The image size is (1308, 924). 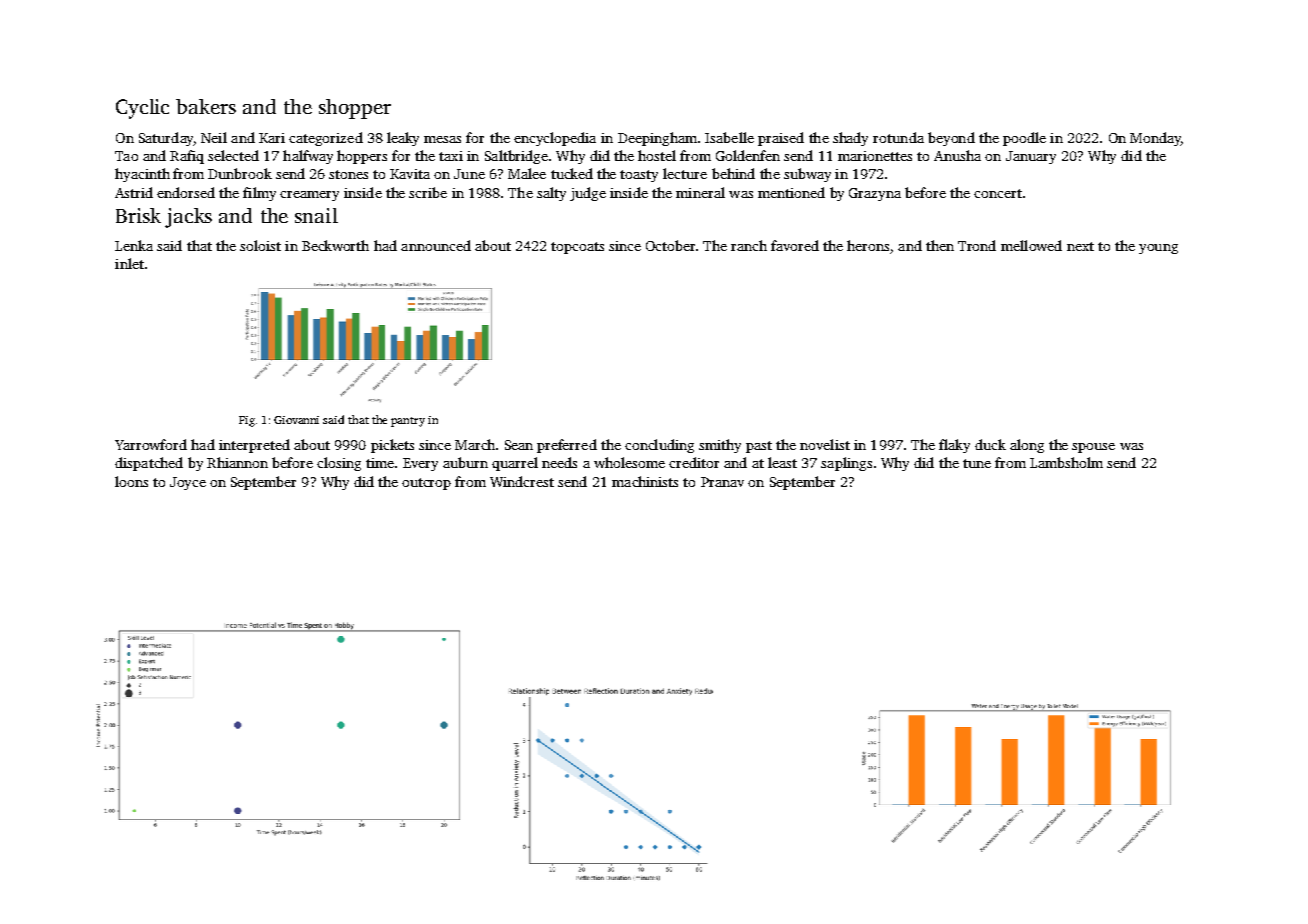 What do you see at coordinates (206, 106) in the page?
I see `bakers` at bounding box center [206, 106].
